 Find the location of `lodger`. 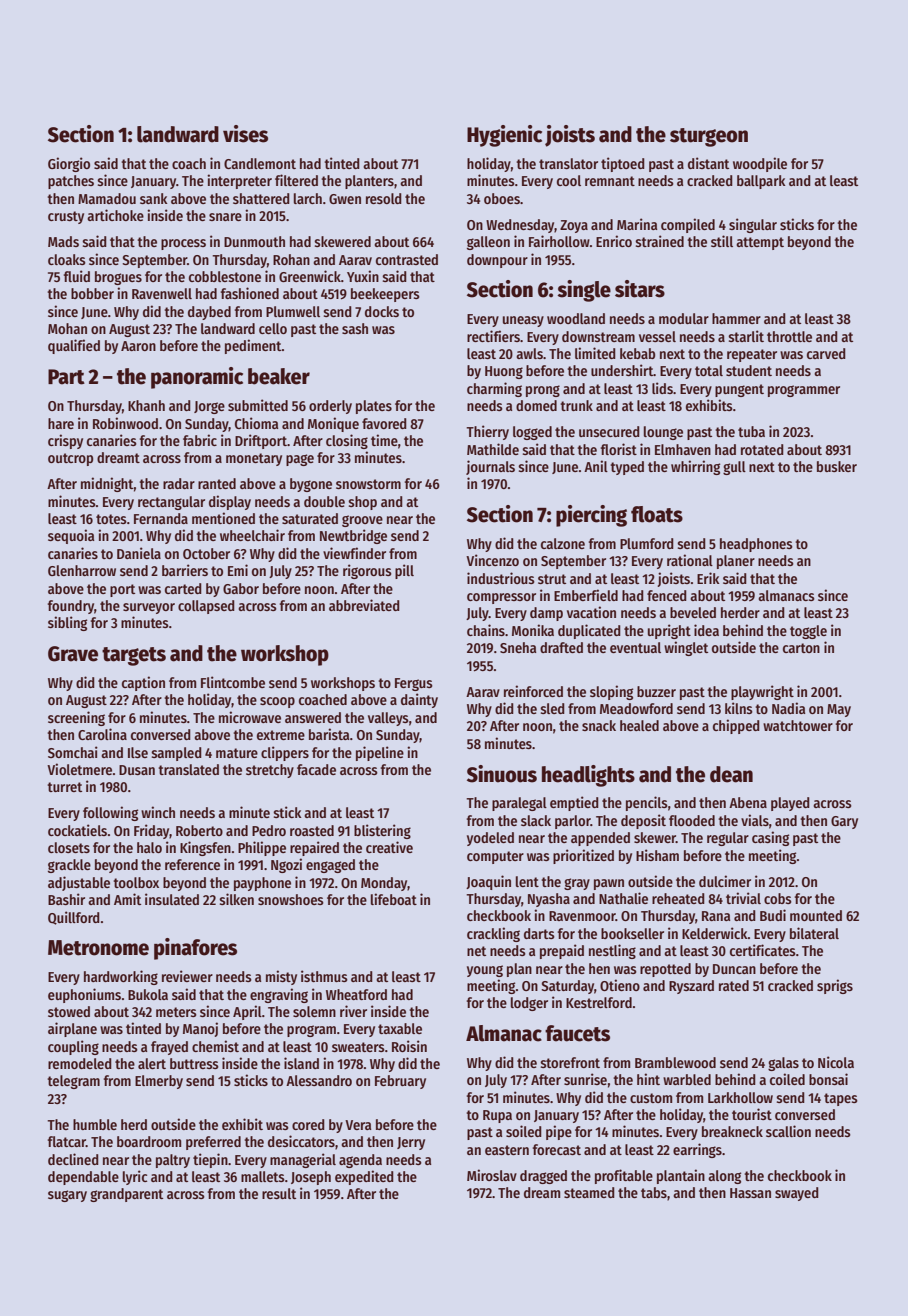

lodger is located at coordinates (529, 1004).
